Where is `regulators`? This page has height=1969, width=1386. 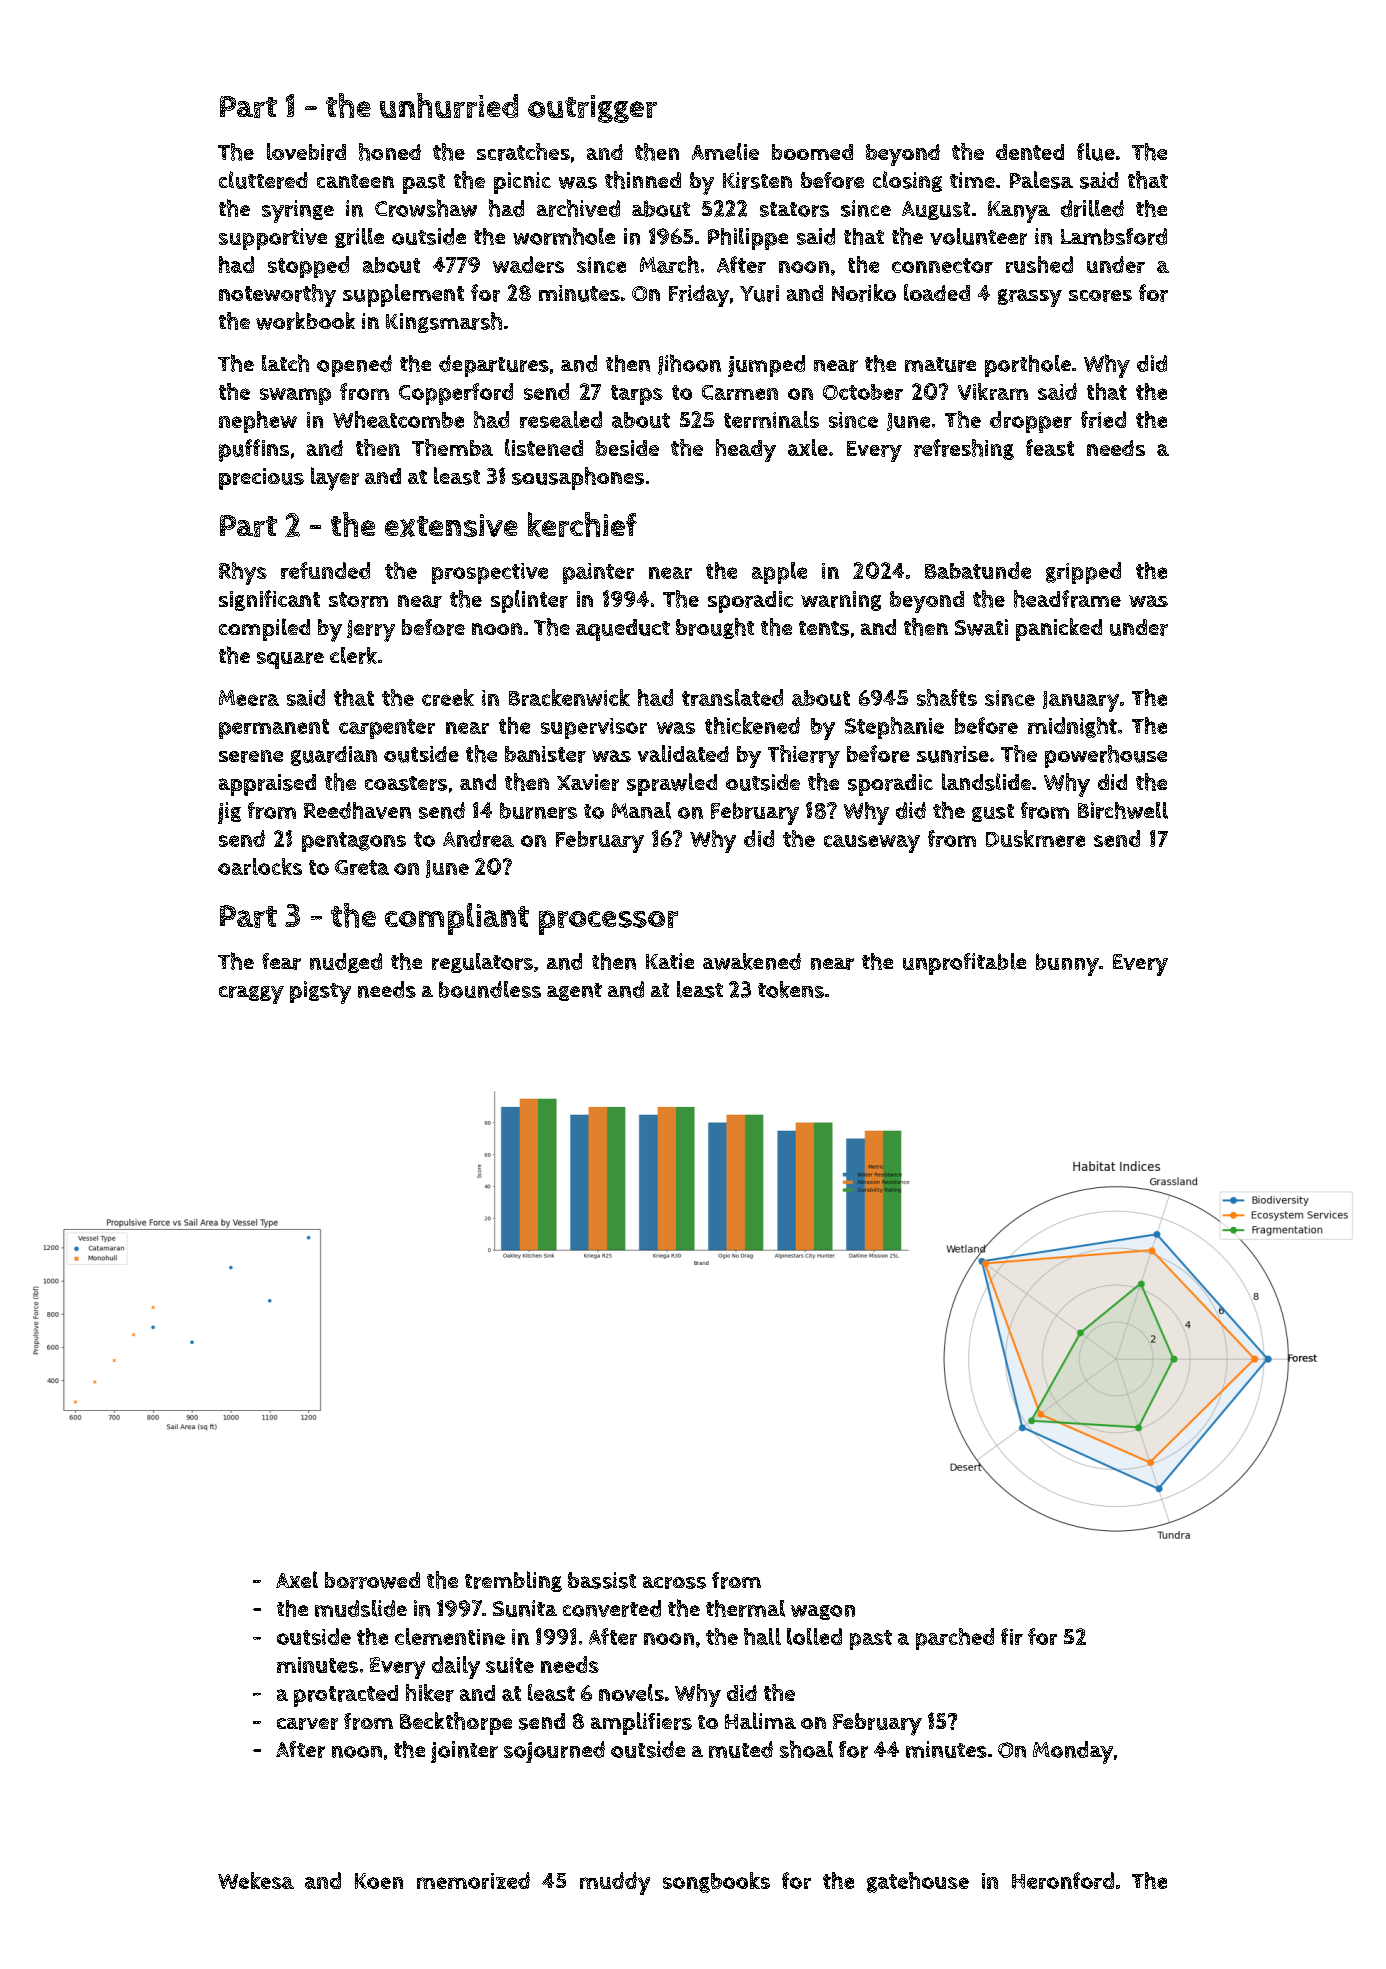 regulators is located at coordinates (482, 963).
